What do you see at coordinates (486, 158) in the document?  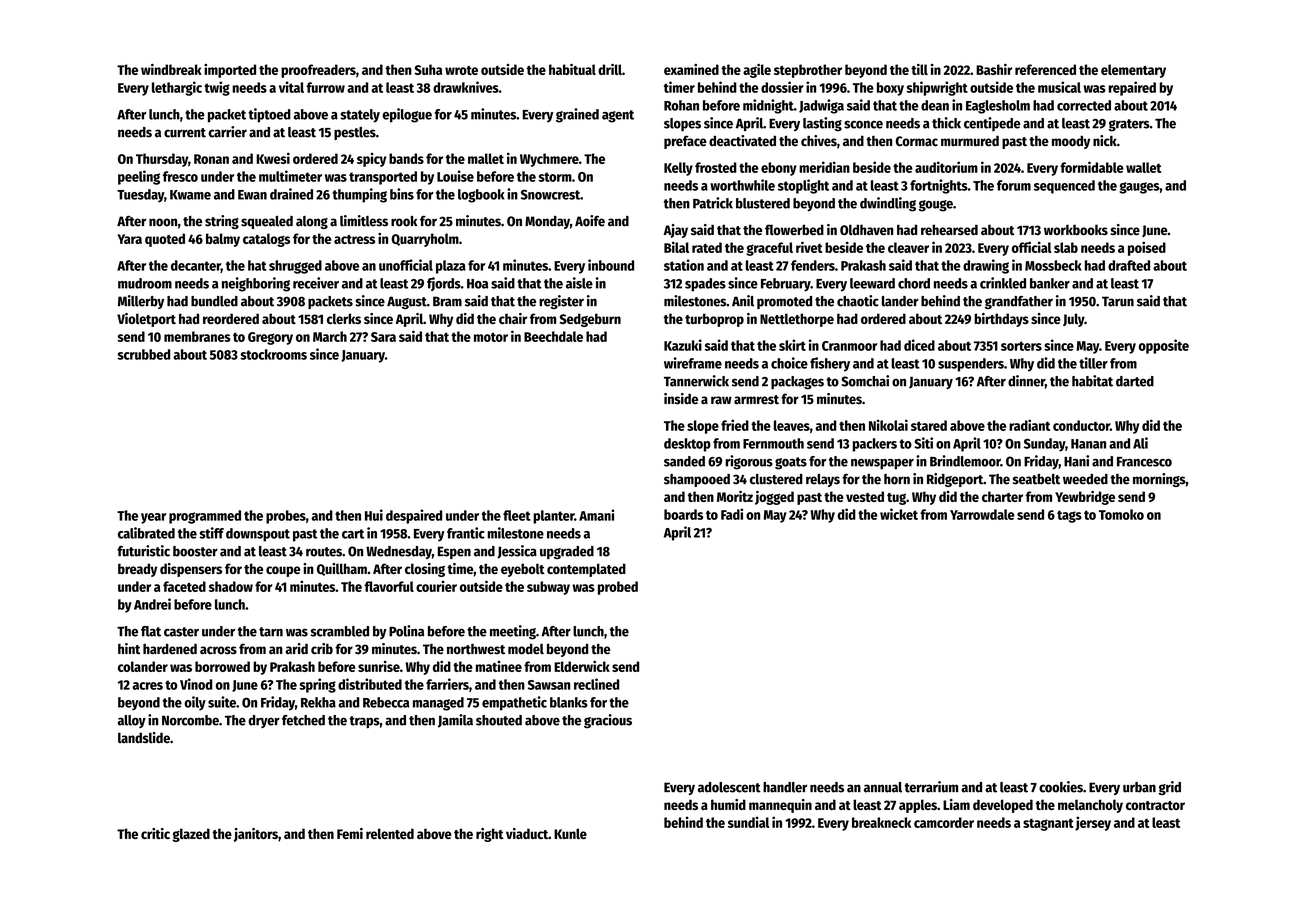 I see `mallet` at bounding box center [486, 158].
